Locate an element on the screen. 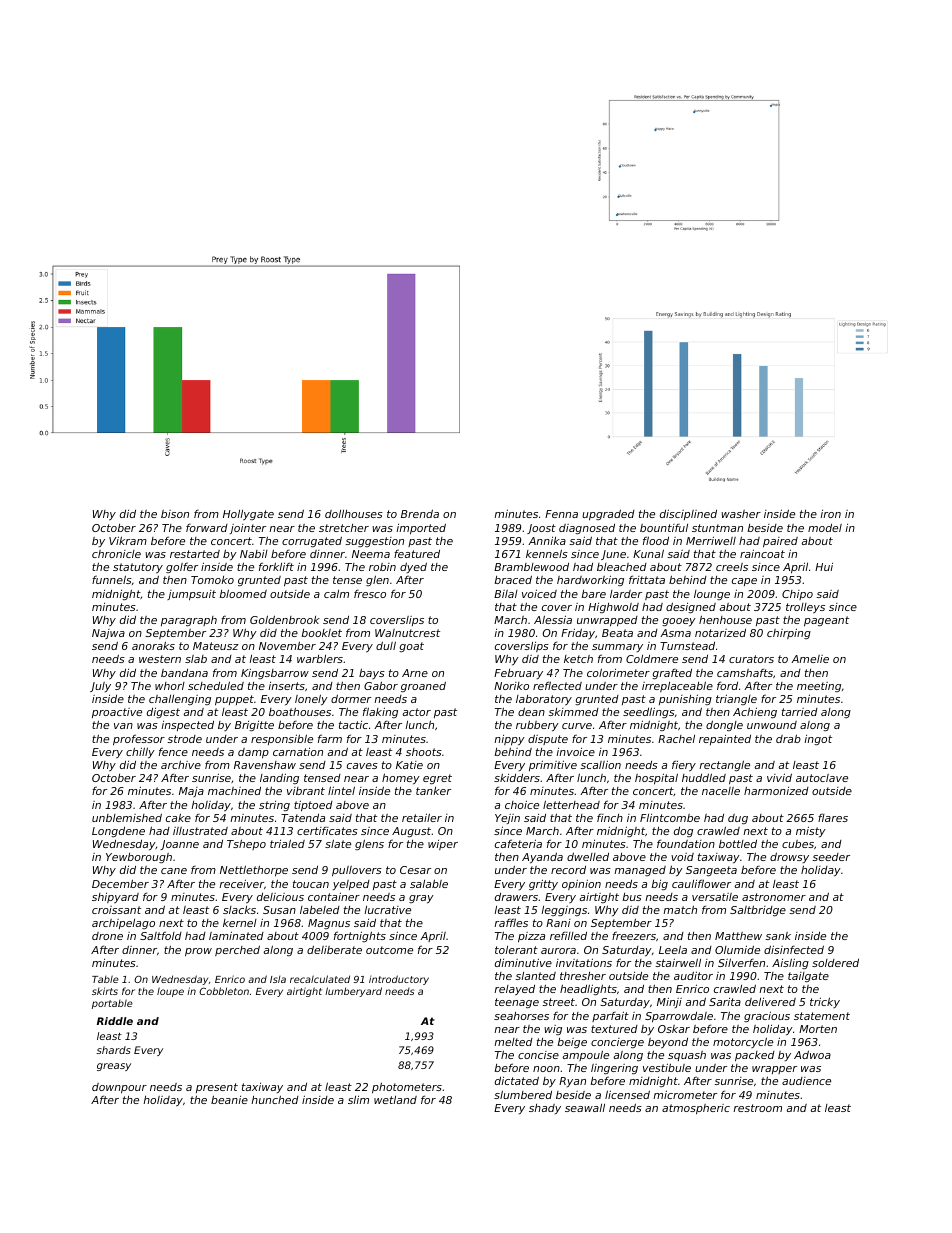 The height and width of the screenshot is (1233, 952). shipyard is located at coordinates (115, 898).
